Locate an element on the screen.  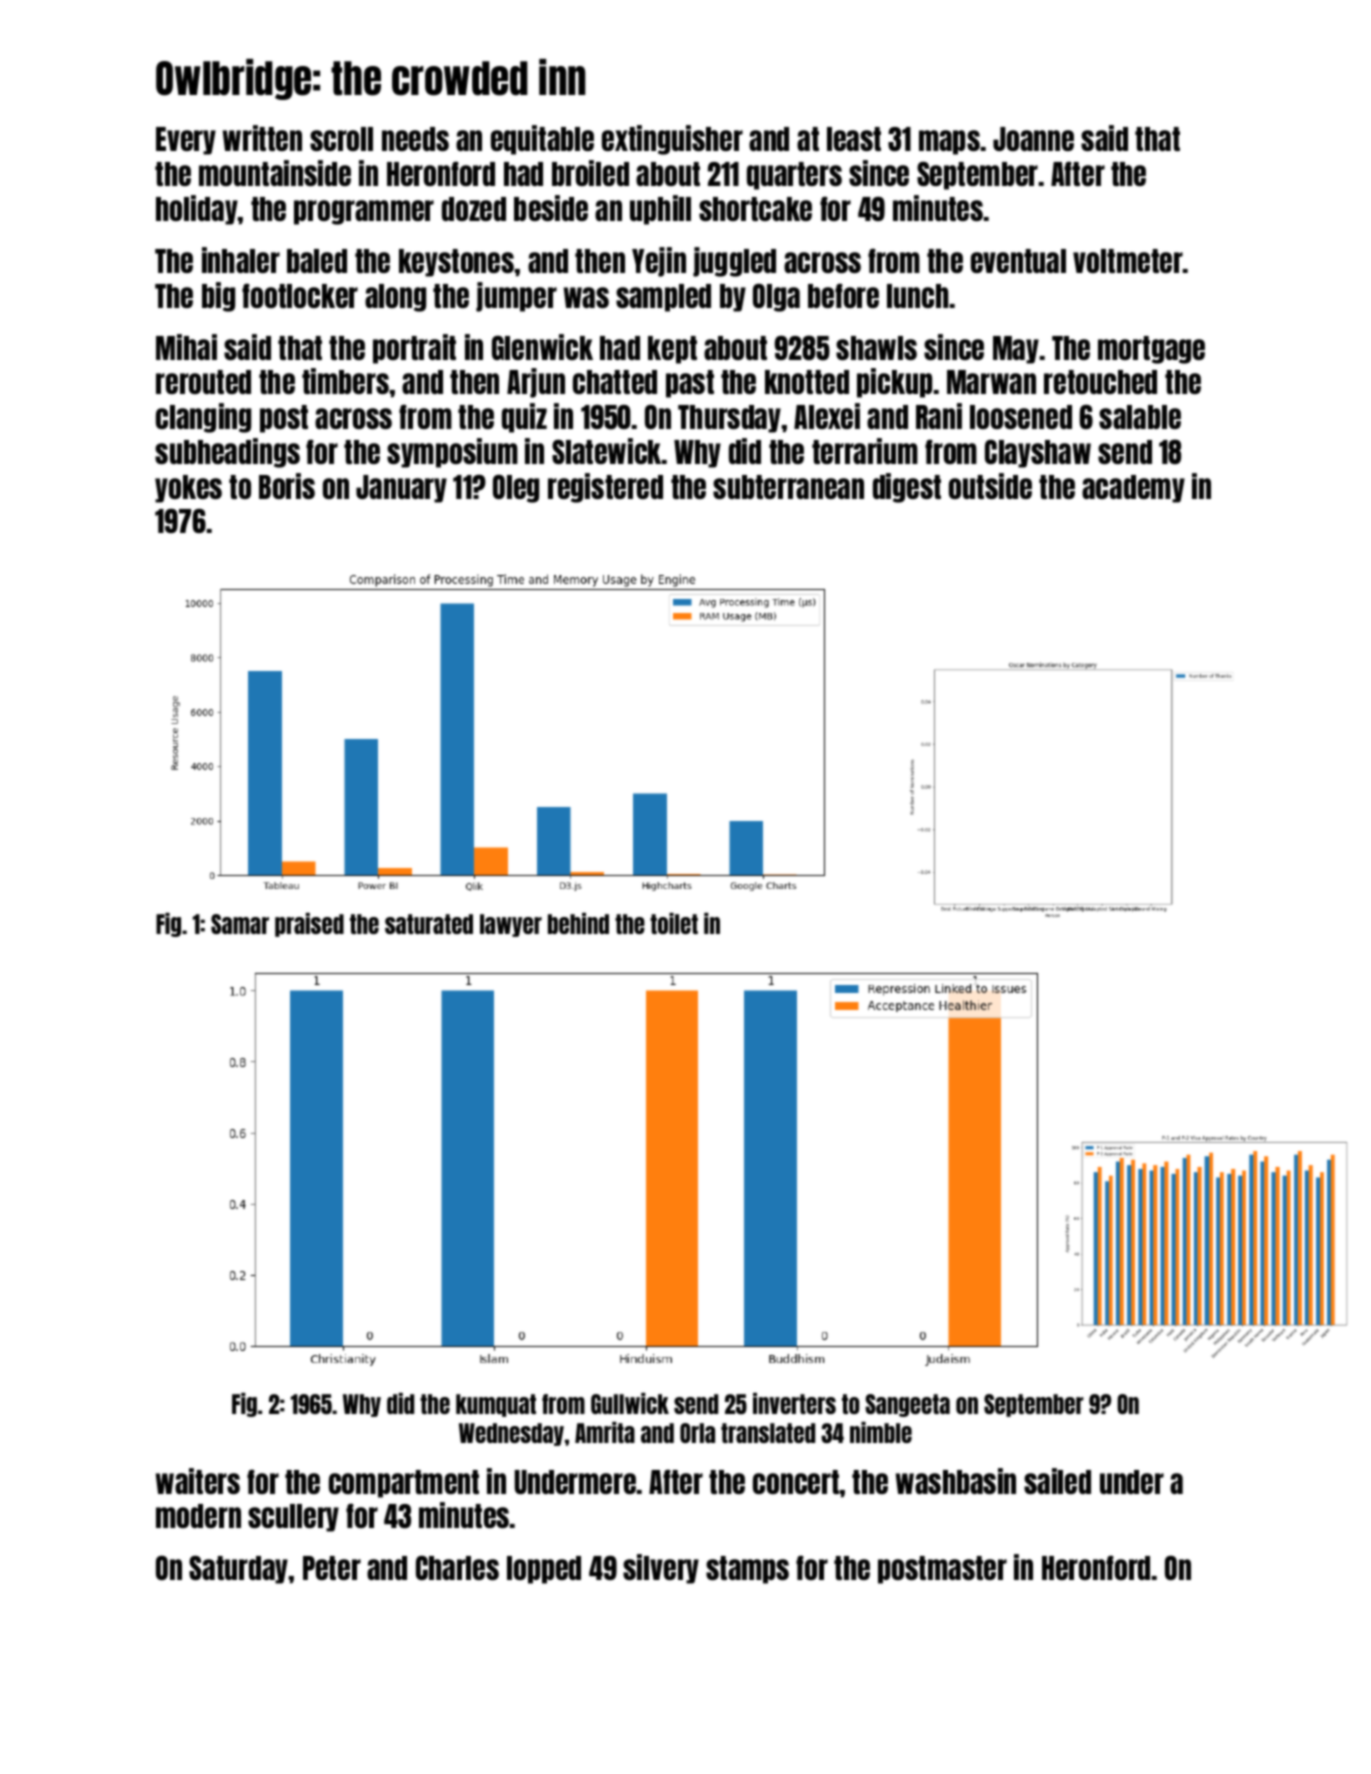
equitable is located at coordinates (542, 140).
